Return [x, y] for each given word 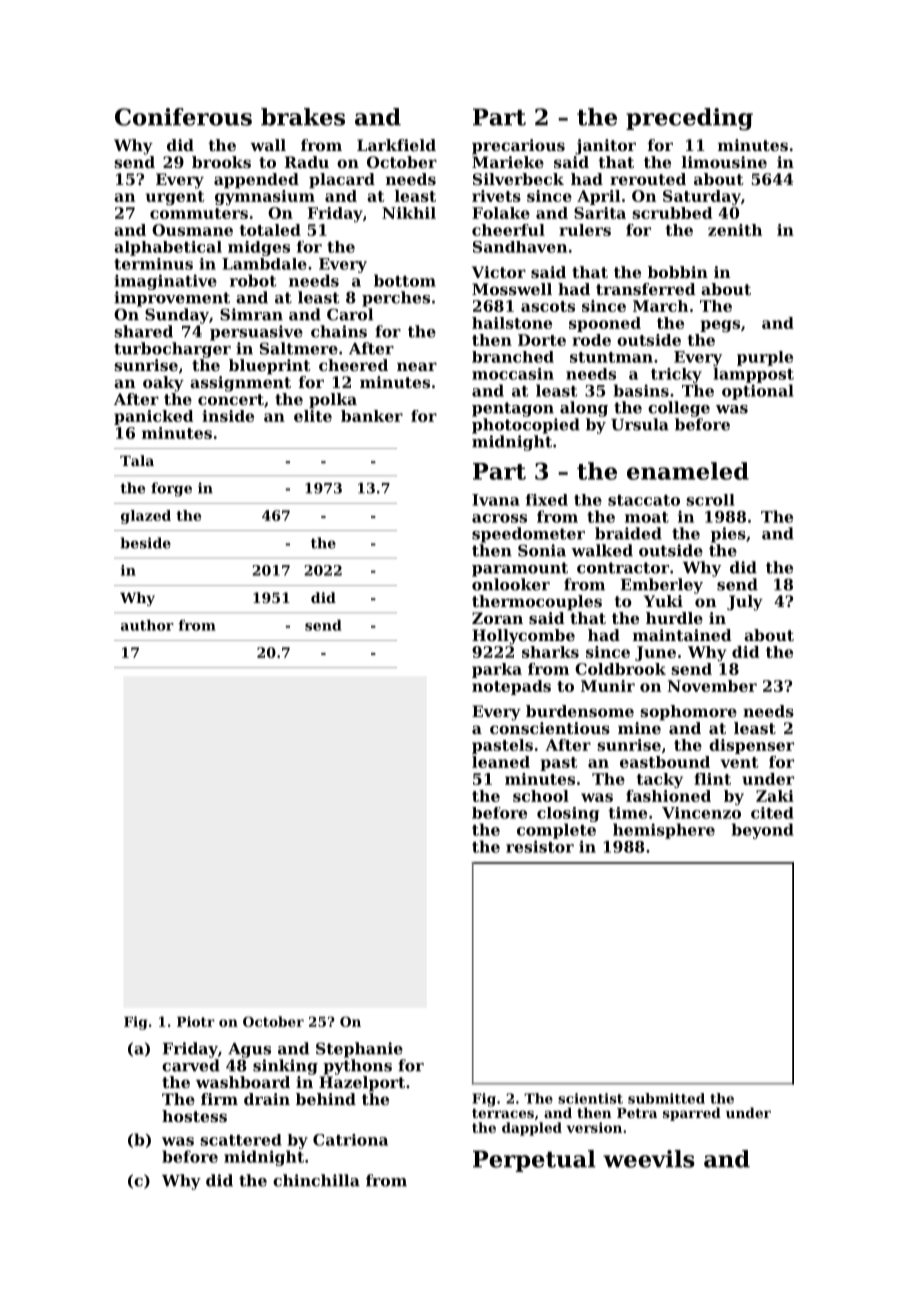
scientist [590, 1098]
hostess [194, 1116]
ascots [548, 306]
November [712, 686]
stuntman [611, 357]
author [147, 625]
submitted [666, 1098]
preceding [689, 119]
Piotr [196, 1021]
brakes [303, 117]
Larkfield [396, 145]
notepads [511, 687]
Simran [251, 314]
